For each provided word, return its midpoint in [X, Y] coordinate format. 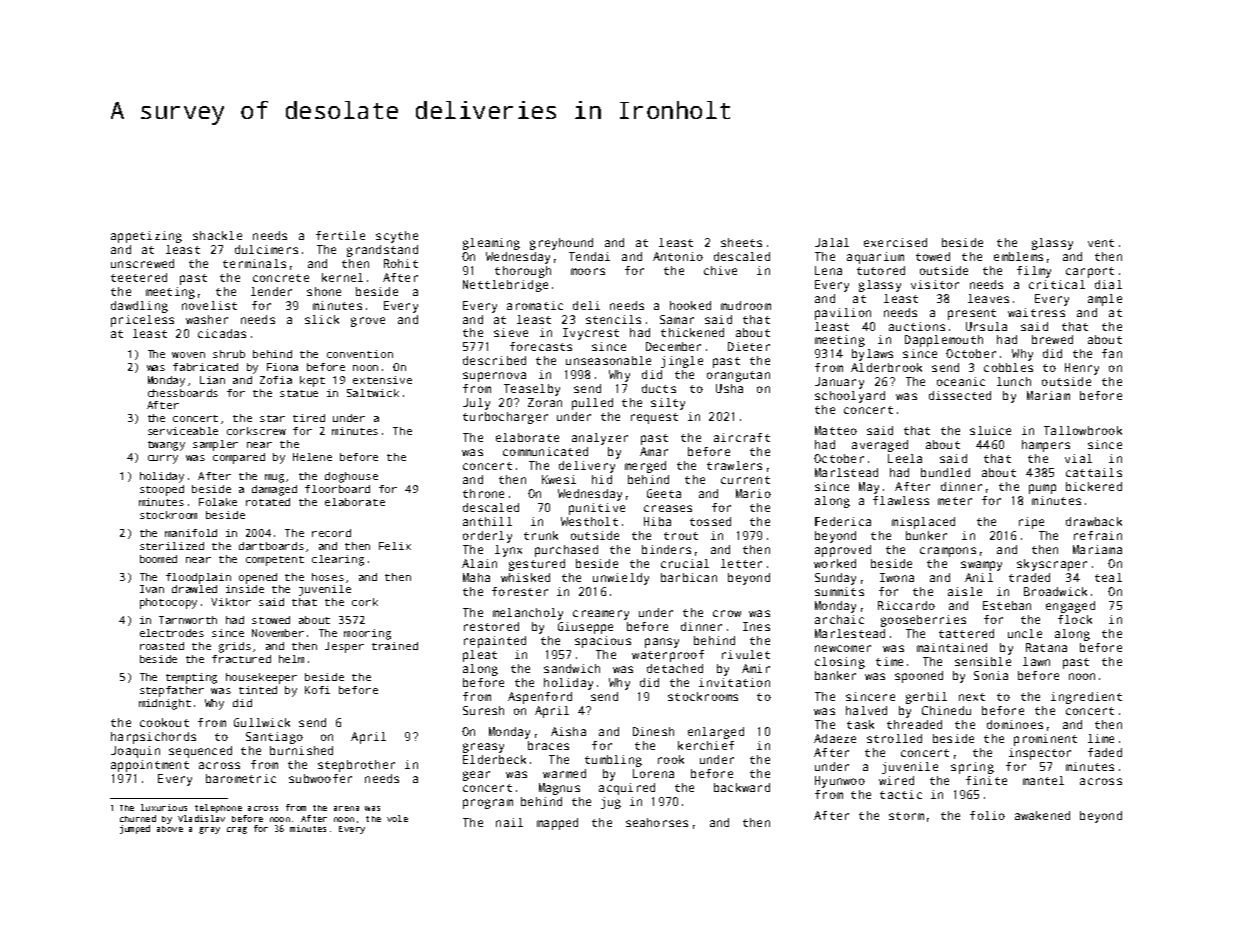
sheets [741, 242]
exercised [895, 242]
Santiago [274, 738]
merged [645, 467]
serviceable [183, 431]
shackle [217, 235]
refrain [1098, 535]
